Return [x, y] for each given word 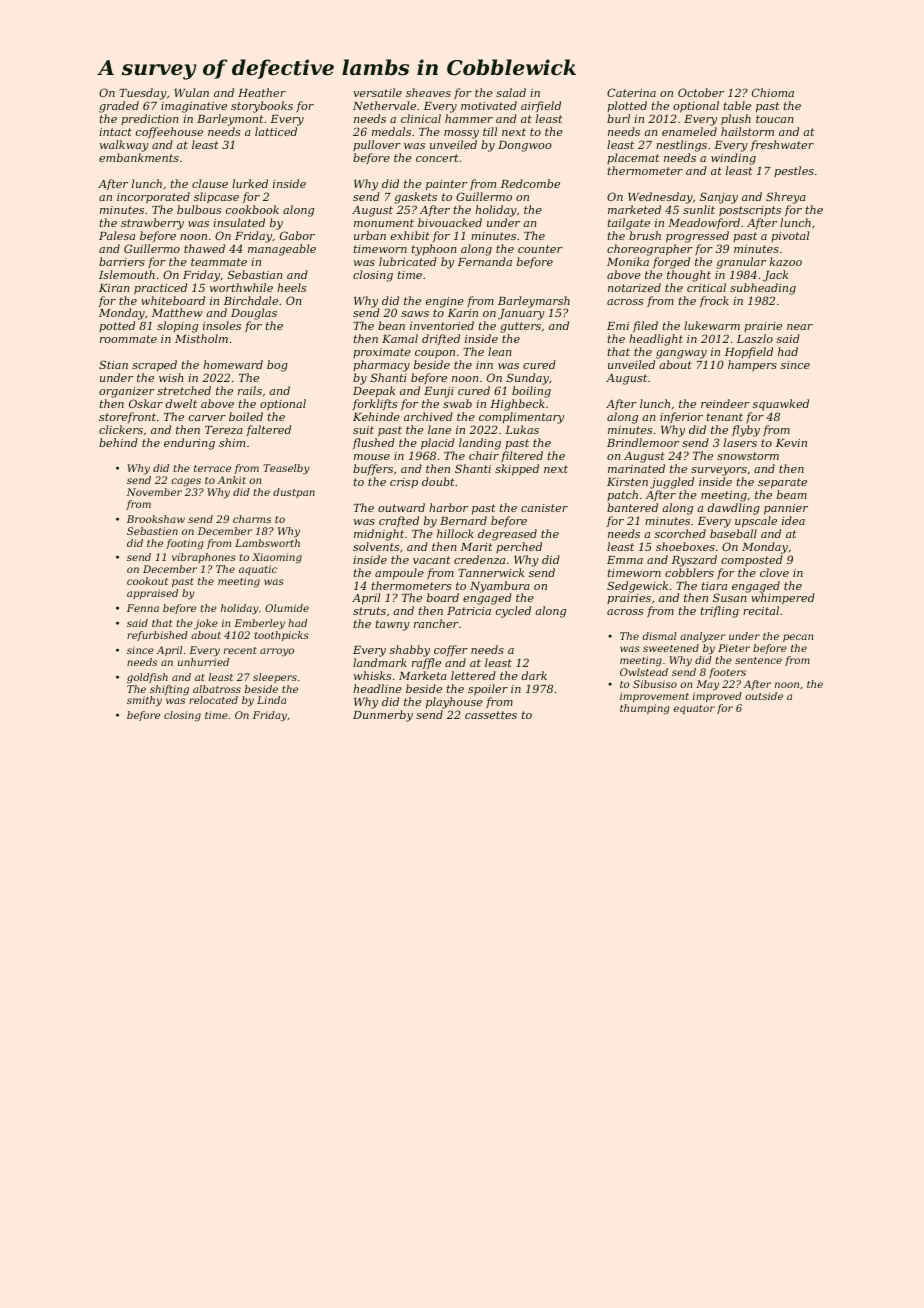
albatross [217, 689]
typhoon [434, 250]
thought [689, 276]
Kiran [114, 288]
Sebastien [152, 531]
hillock [455, 533]
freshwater [782, 145]
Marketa [423, 675]
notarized [634, 287]
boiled [246, 416]
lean [499, 351]
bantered [632, 507]
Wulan [191, 92]
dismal [660, 636]
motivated [489, 105]
